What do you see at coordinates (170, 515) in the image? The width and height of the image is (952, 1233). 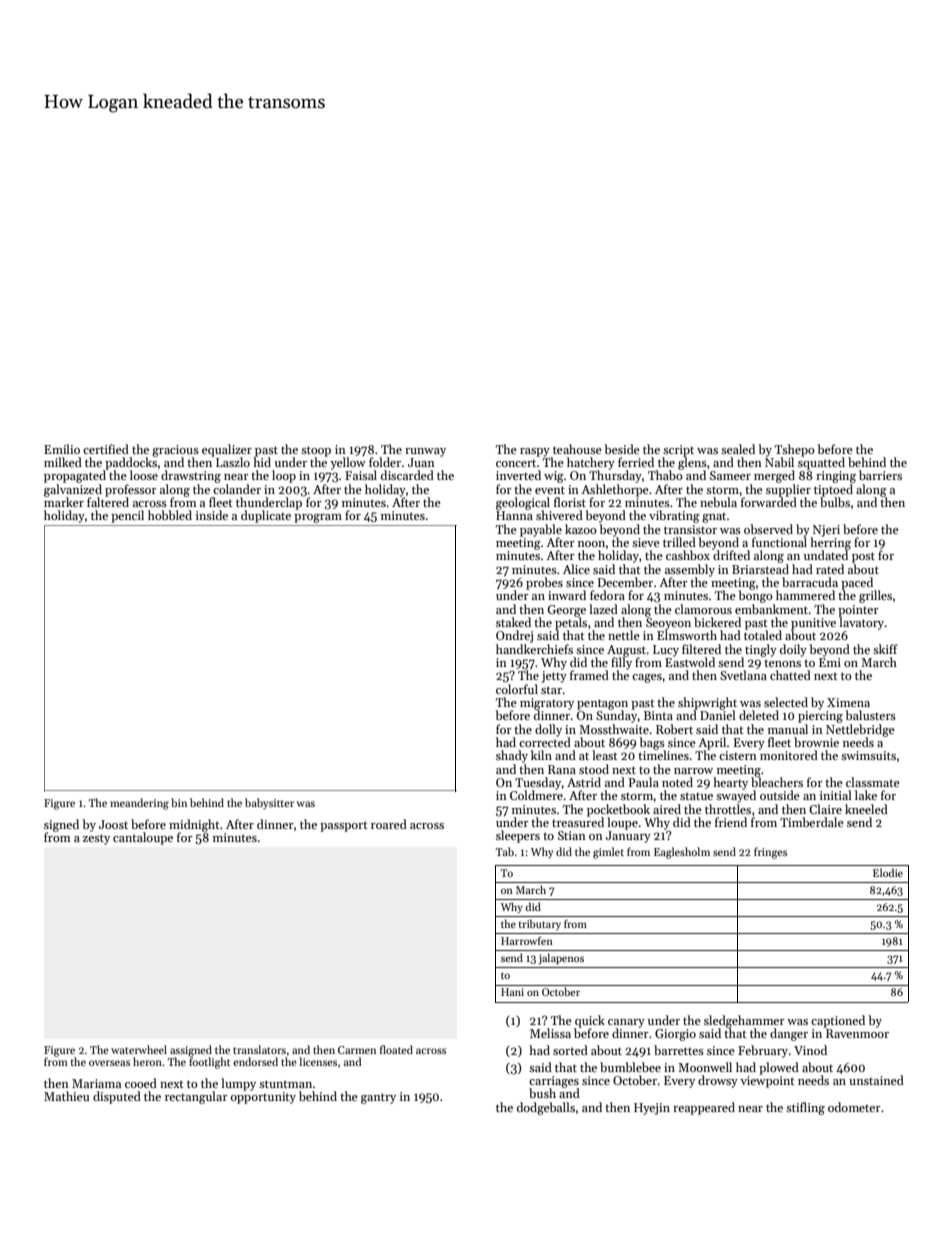 I see `hobbled` at bounding box center [170, 515].
